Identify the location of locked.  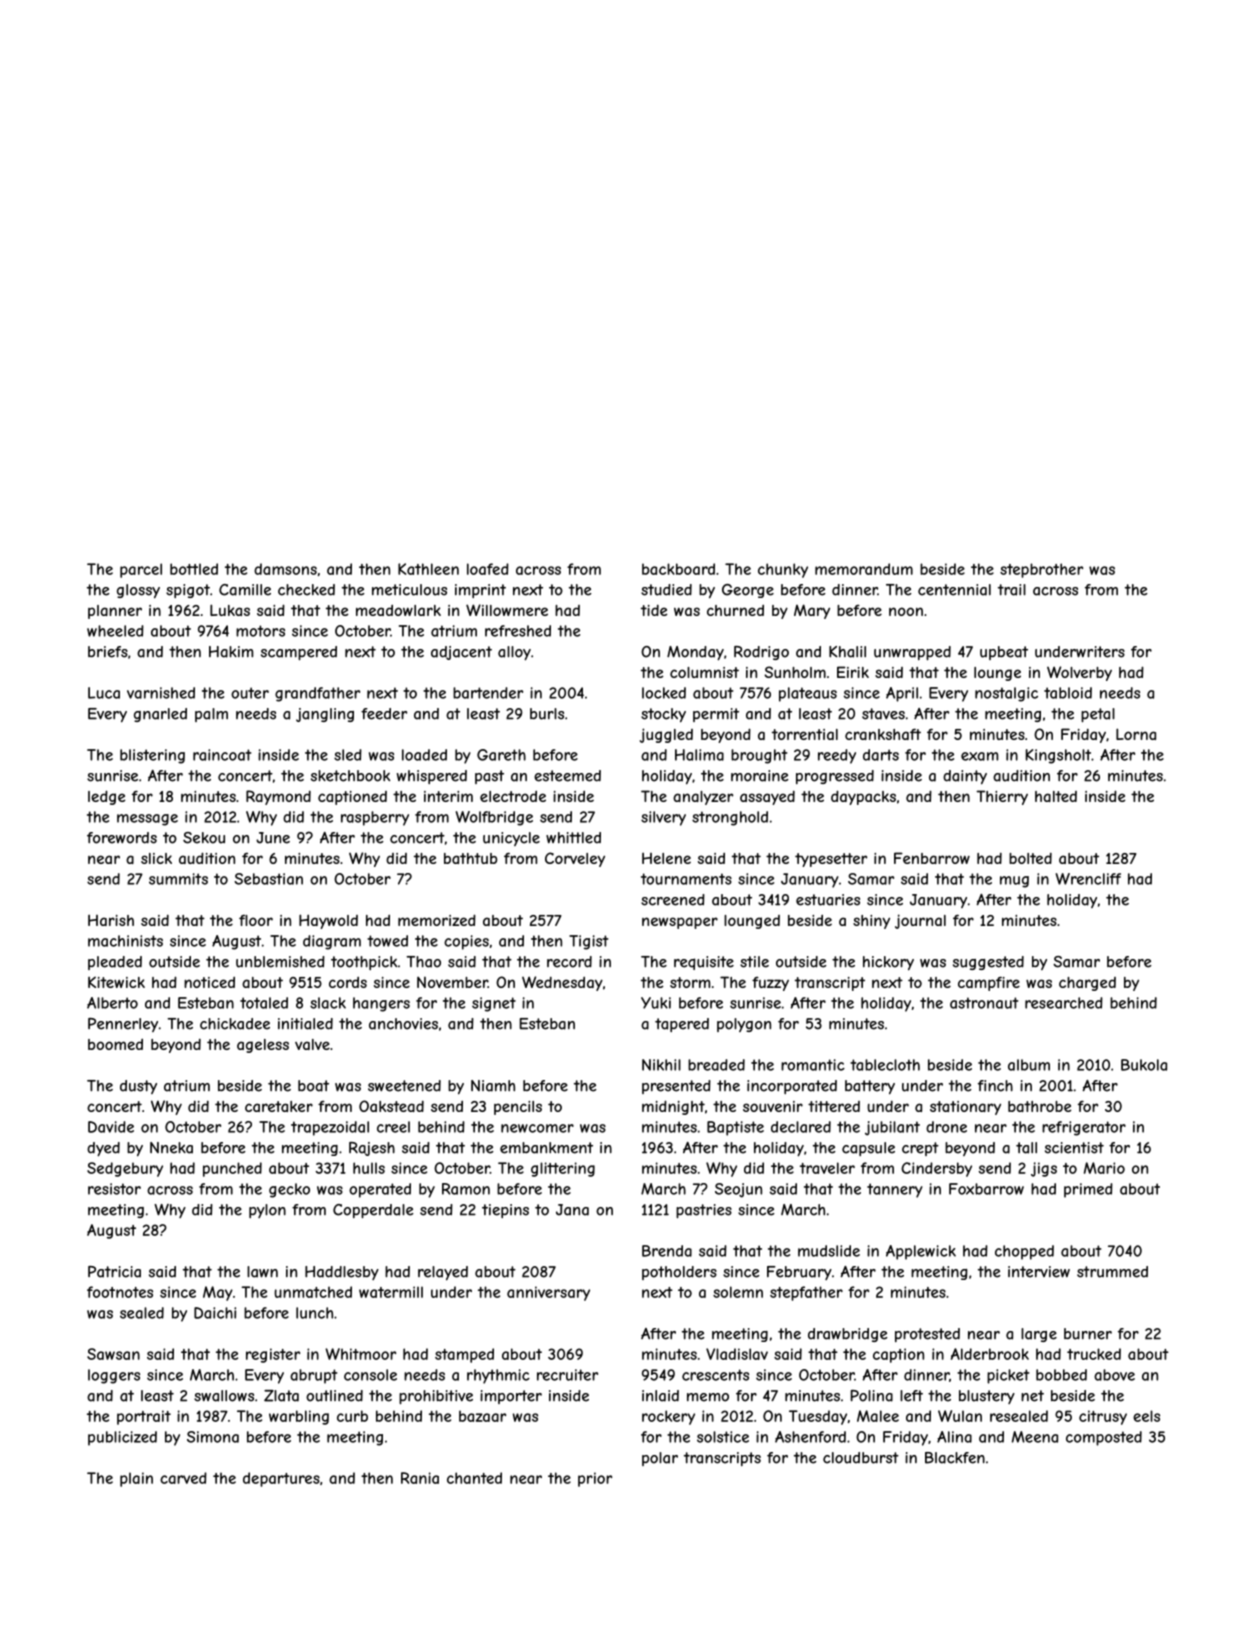
(664, 693).
